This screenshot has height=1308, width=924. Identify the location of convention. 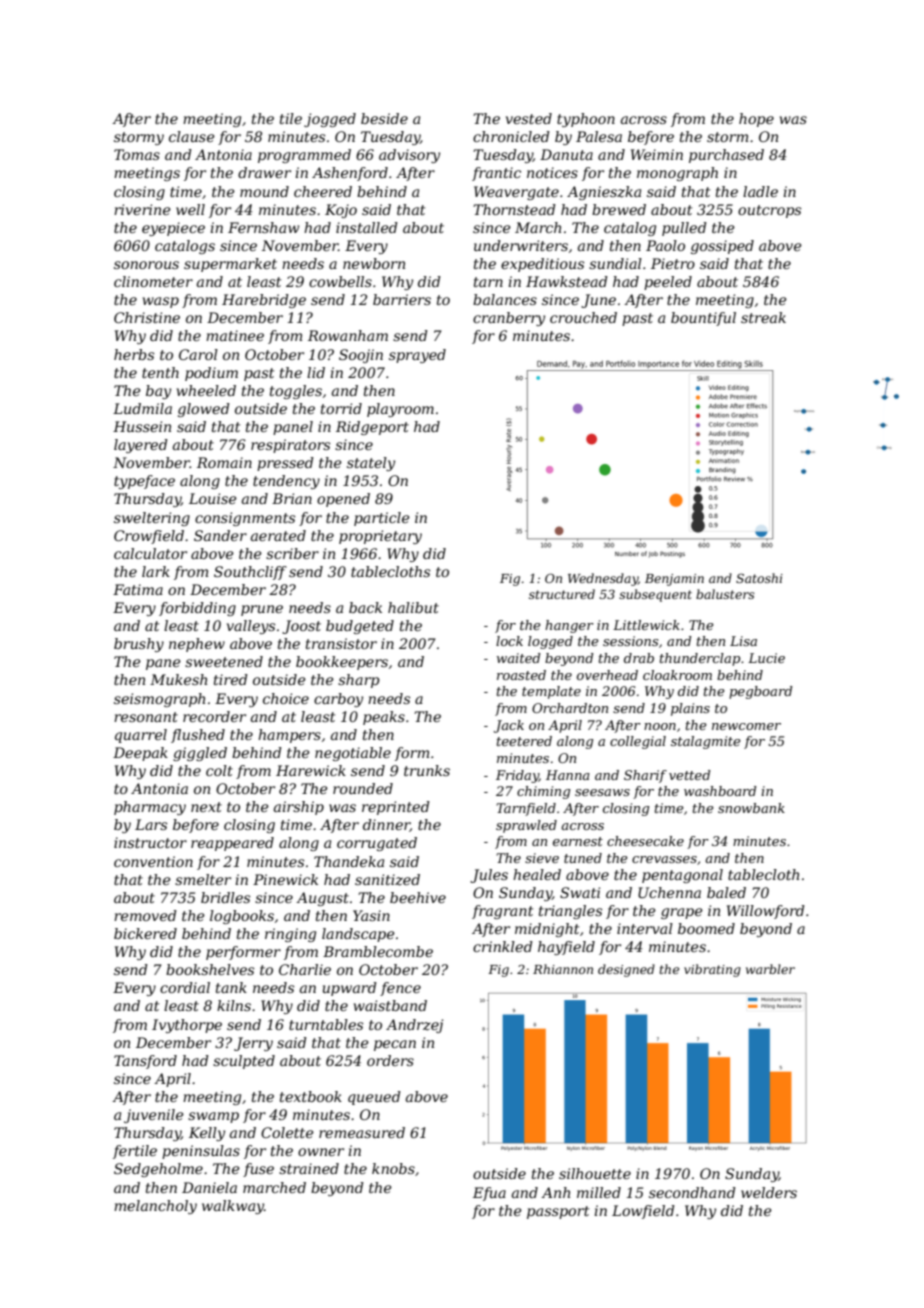
(153, 861).
